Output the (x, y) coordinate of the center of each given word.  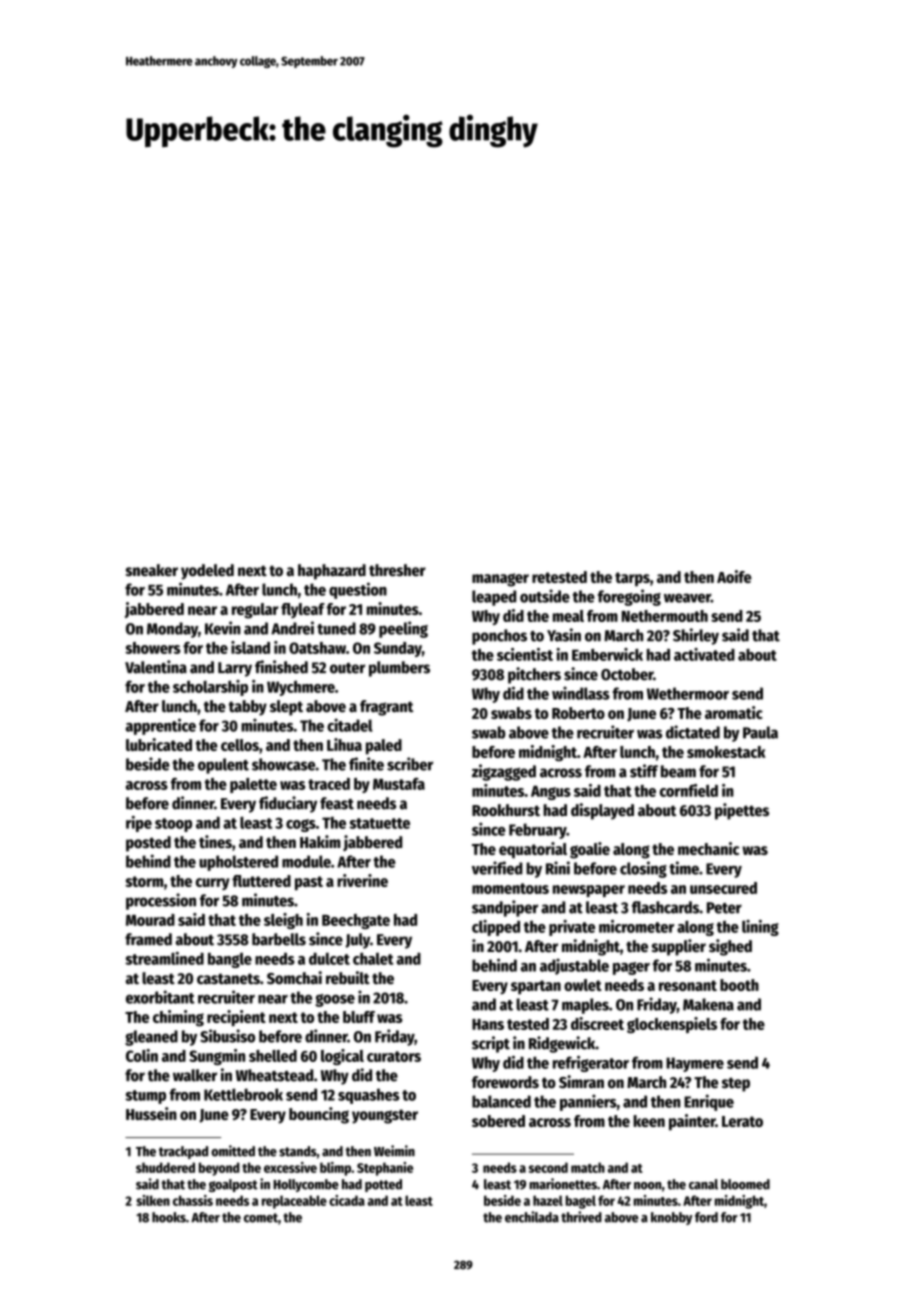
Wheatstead (274, 1075)
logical (342, 1057)
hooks (169, 1217)
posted (148, 844)
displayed (602, 811)
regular (255, 611)
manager (500, 580)
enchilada (532, 1217)
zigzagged (504, 772)
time (684, 868)
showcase (283, 764)
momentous (510, 888)
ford (706, 1217)
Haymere (695, 1064)
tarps (632, 579)
